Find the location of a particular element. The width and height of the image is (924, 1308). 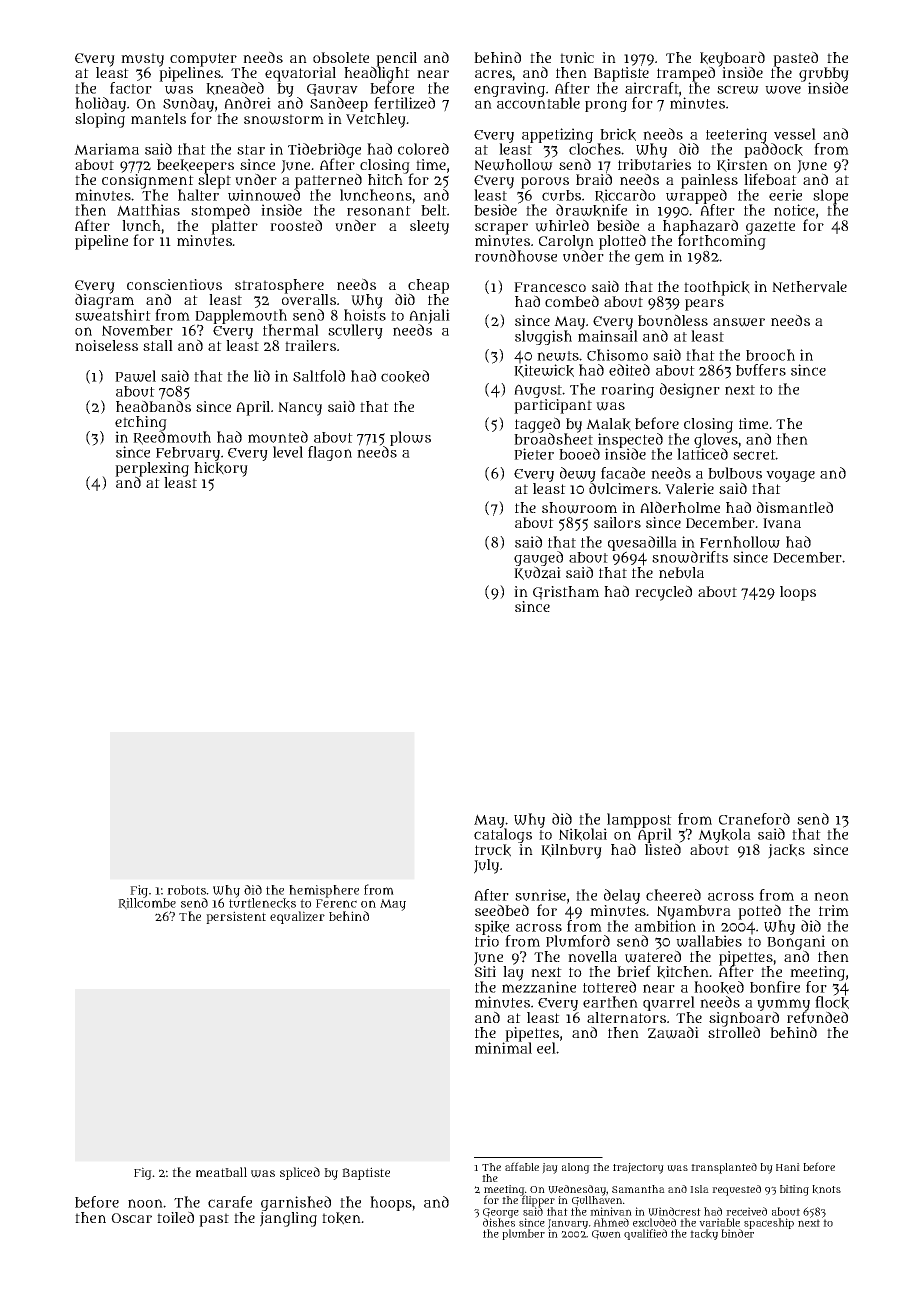

computer is located at coordinates (203, 60).
